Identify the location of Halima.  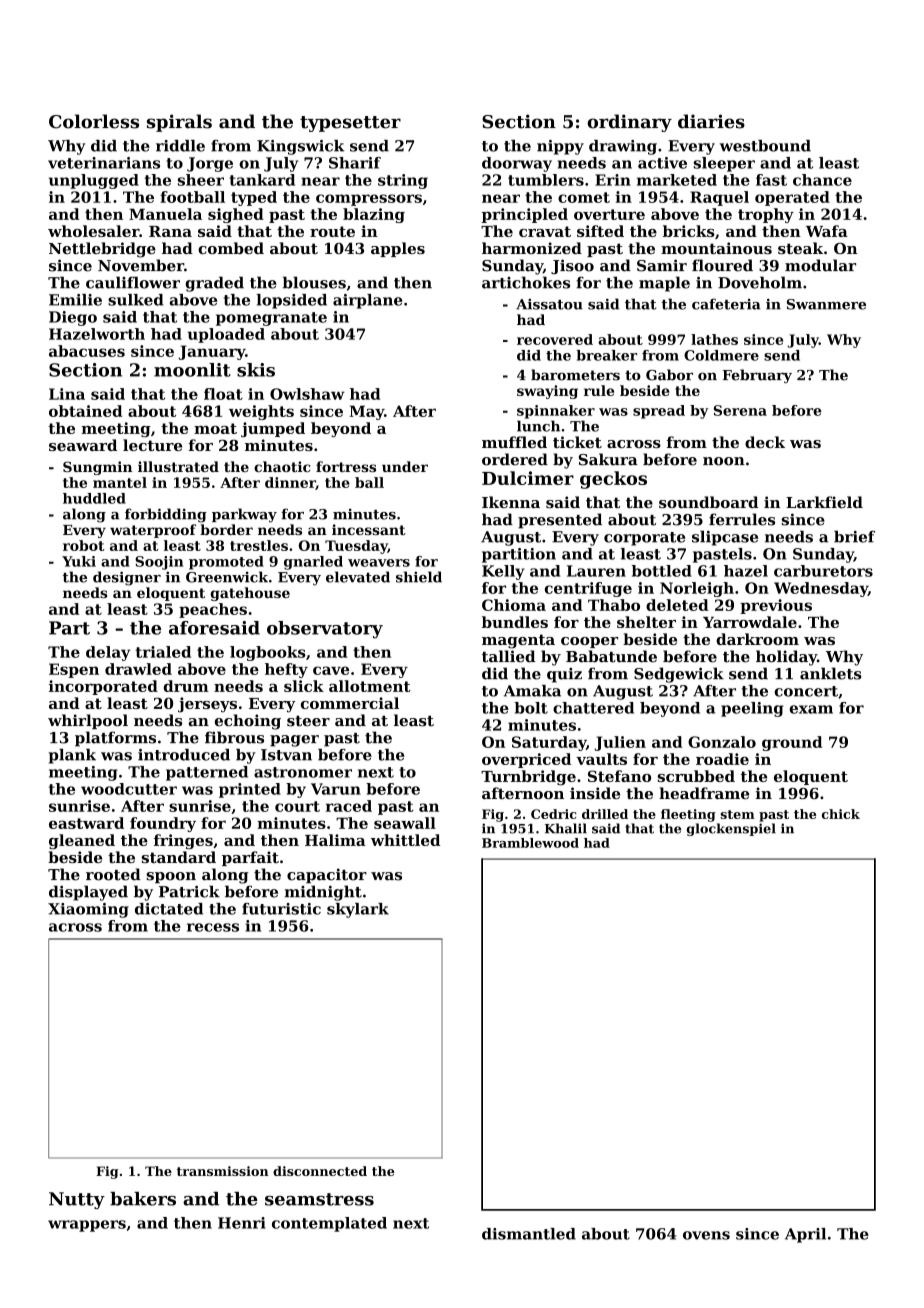
(335, 840).
